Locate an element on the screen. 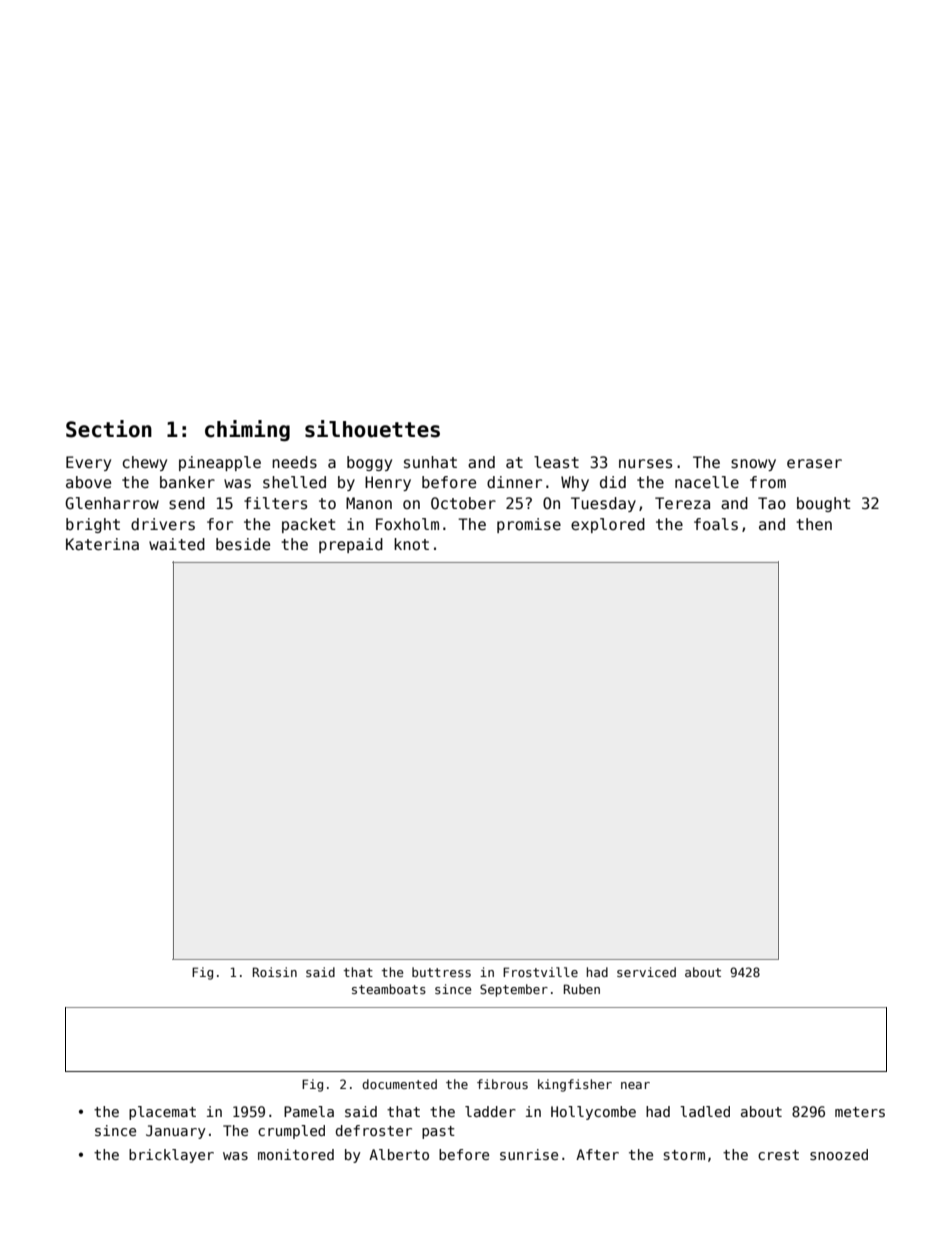  Ruben is located at coordinates (582, 989).
